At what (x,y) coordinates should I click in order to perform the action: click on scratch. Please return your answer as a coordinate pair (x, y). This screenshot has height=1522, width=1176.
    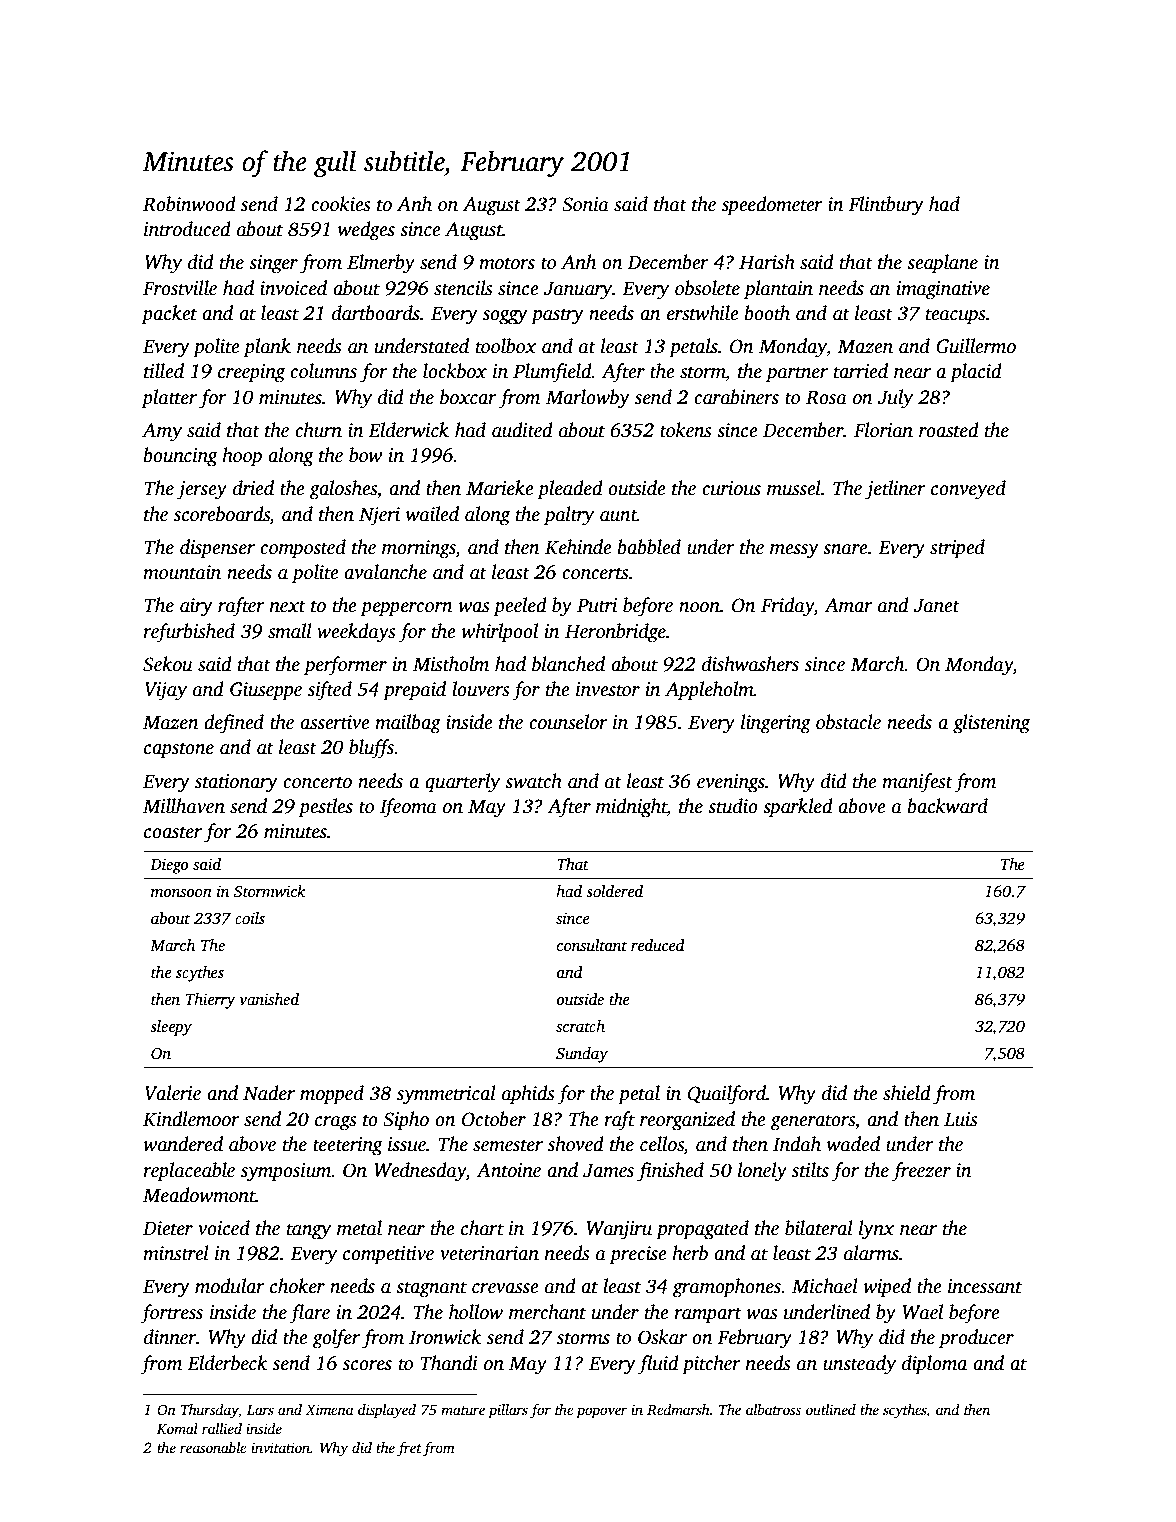
    Looking at the image, I should click on (580, 1026).
